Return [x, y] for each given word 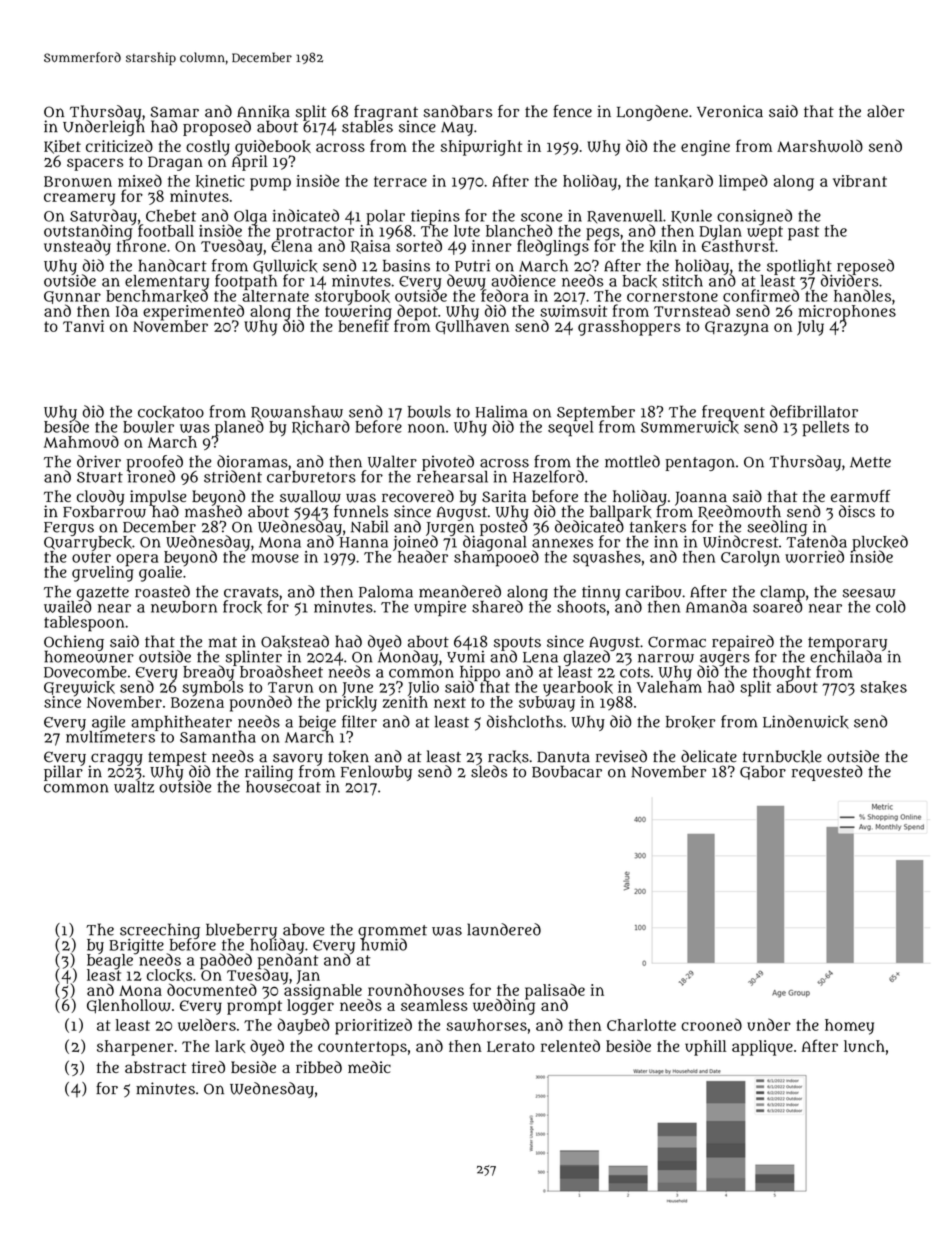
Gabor [763, 772]
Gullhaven [472, 327]
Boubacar [567, 771]
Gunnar [72, 297]
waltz [134, 787]
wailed [67, 607]
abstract [155, 1067]
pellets [825, 429]
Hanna [364, 542]
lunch [864, 1046]
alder [885, 111]
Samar [175, 112]
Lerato [511, 1046]
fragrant [386, 113]
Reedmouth [739, 512]
